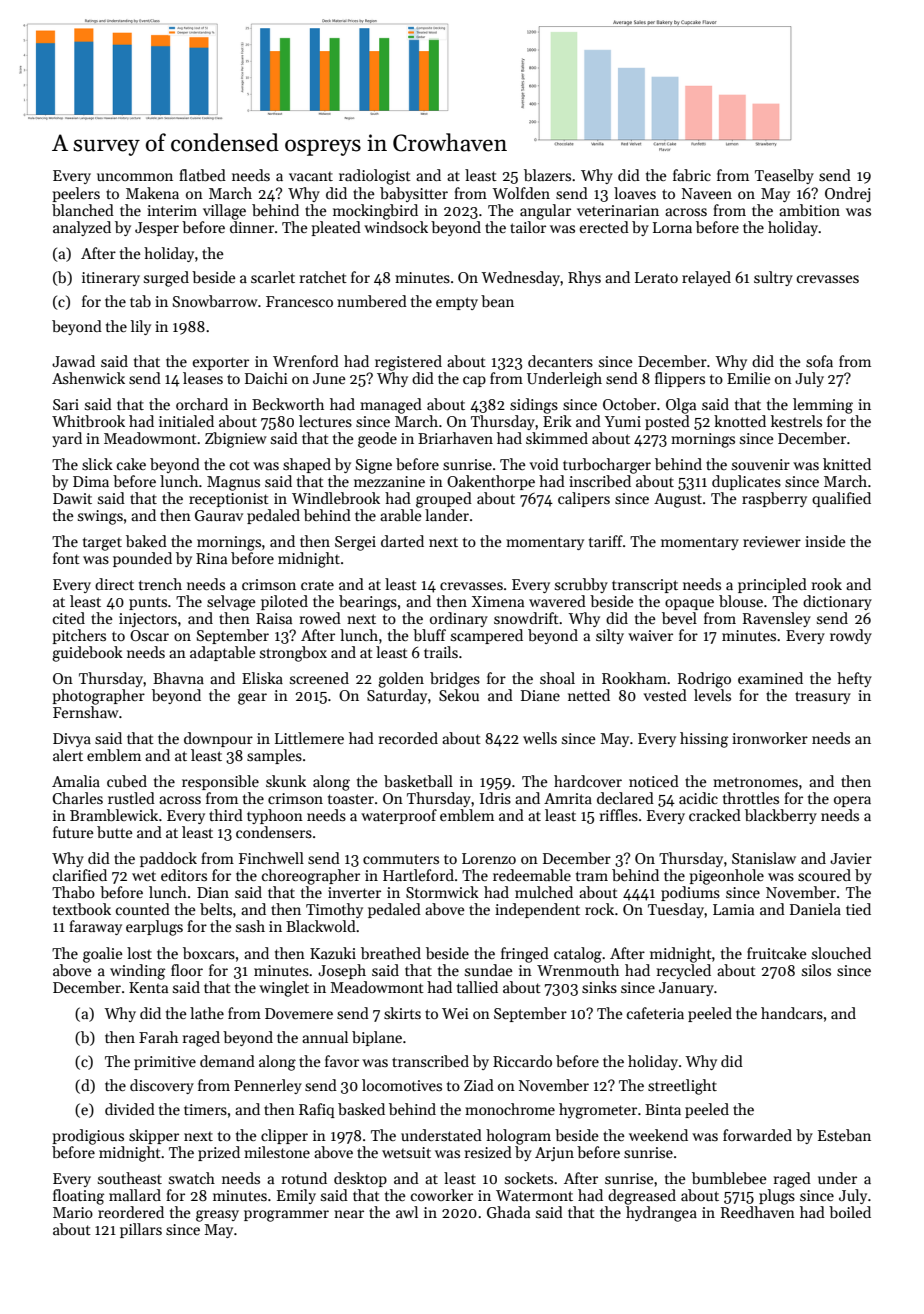  Describe the element at coordinates (477, 987) in the screenshot. I see `tallied` at that location.
